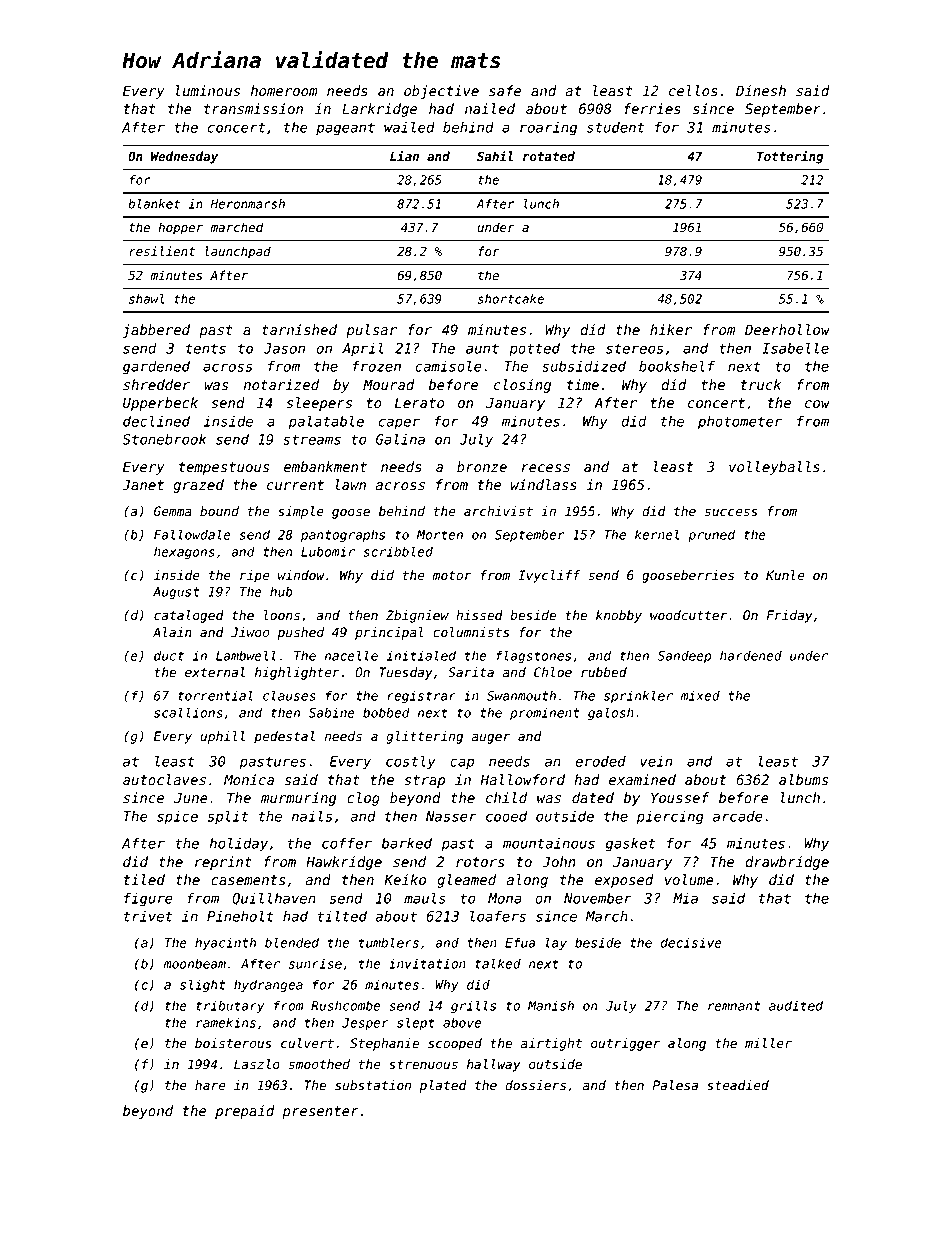 This page has height=1233, width=952. I want to click on autoclaves, so click(164, 780).
